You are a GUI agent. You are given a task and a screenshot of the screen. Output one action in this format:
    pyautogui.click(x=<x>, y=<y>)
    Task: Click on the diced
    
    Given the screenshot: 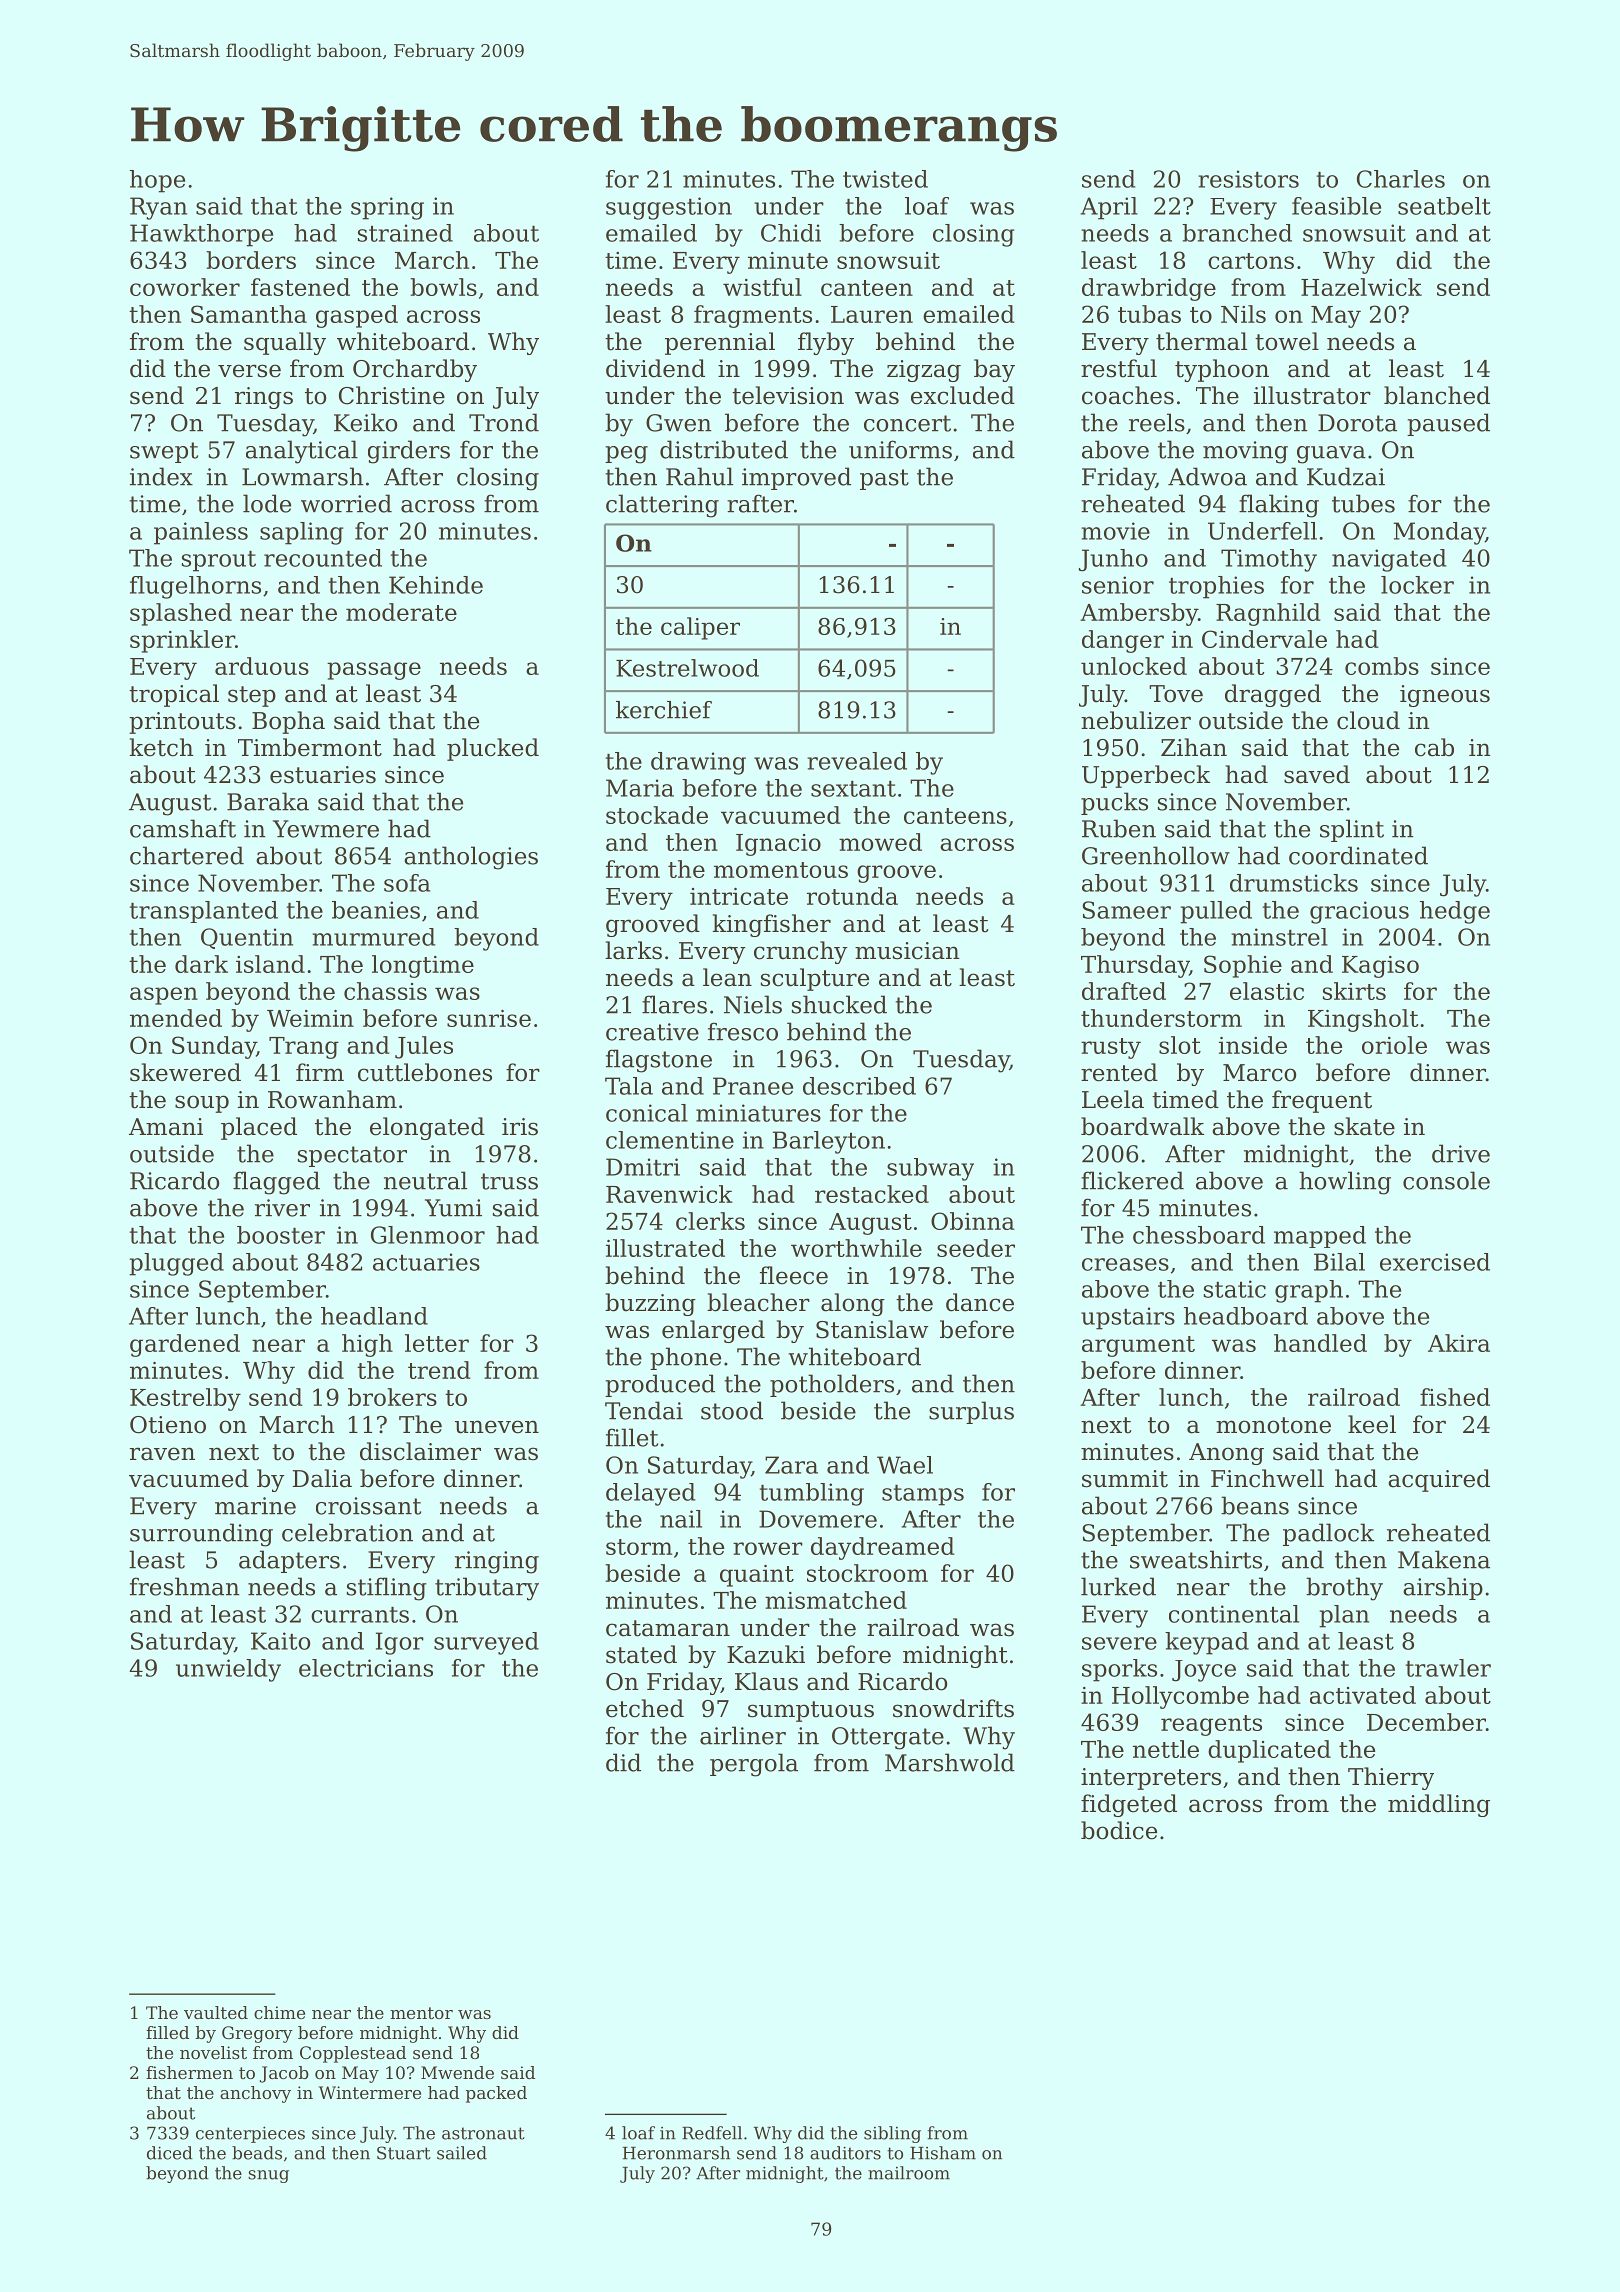 What is the action you would take?
    pyautogui.click(x=170, y=2153)
